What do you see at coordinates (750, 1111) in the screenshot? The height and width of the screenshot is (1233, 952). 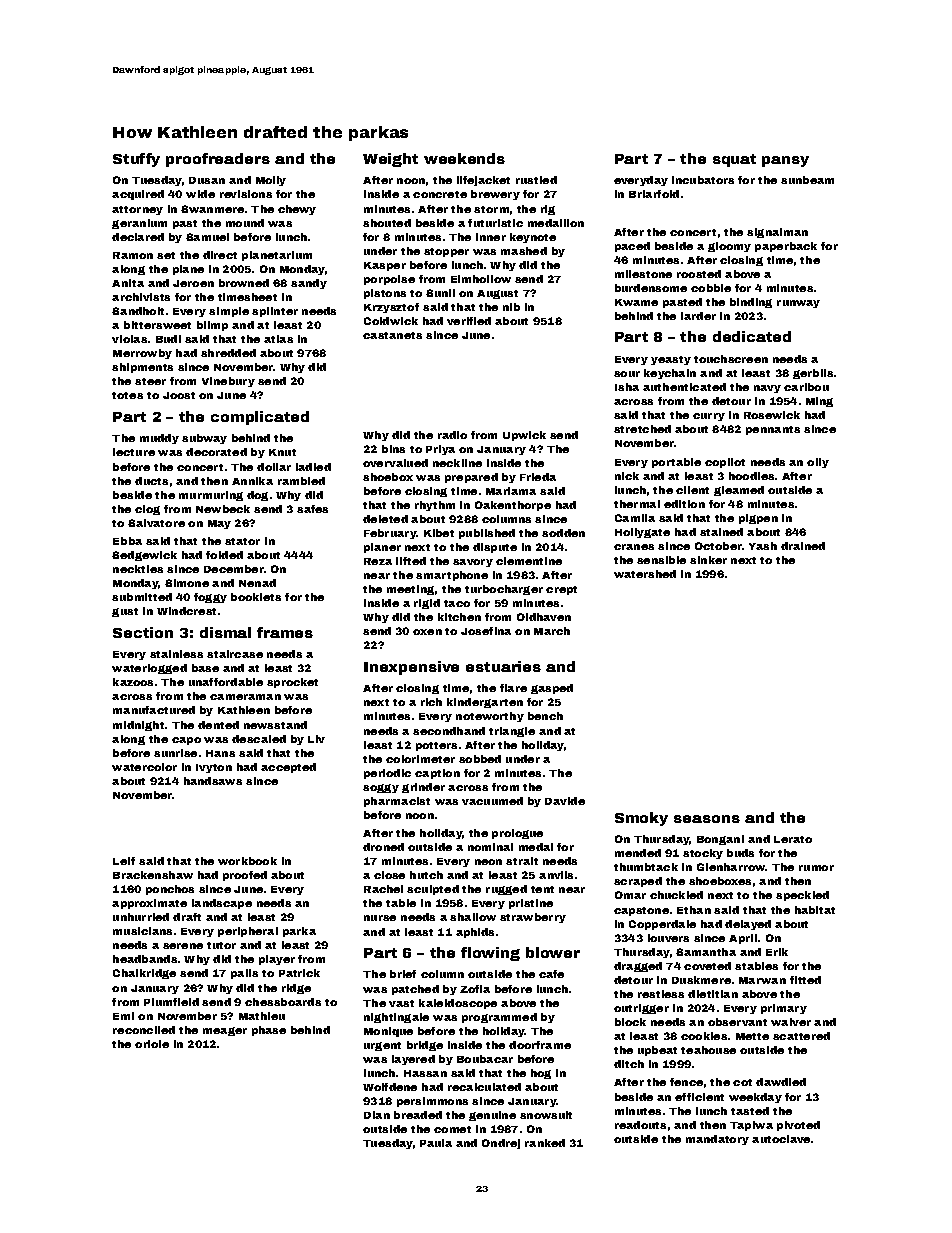 I see `tasted` at bounding box center [750, 1111].
